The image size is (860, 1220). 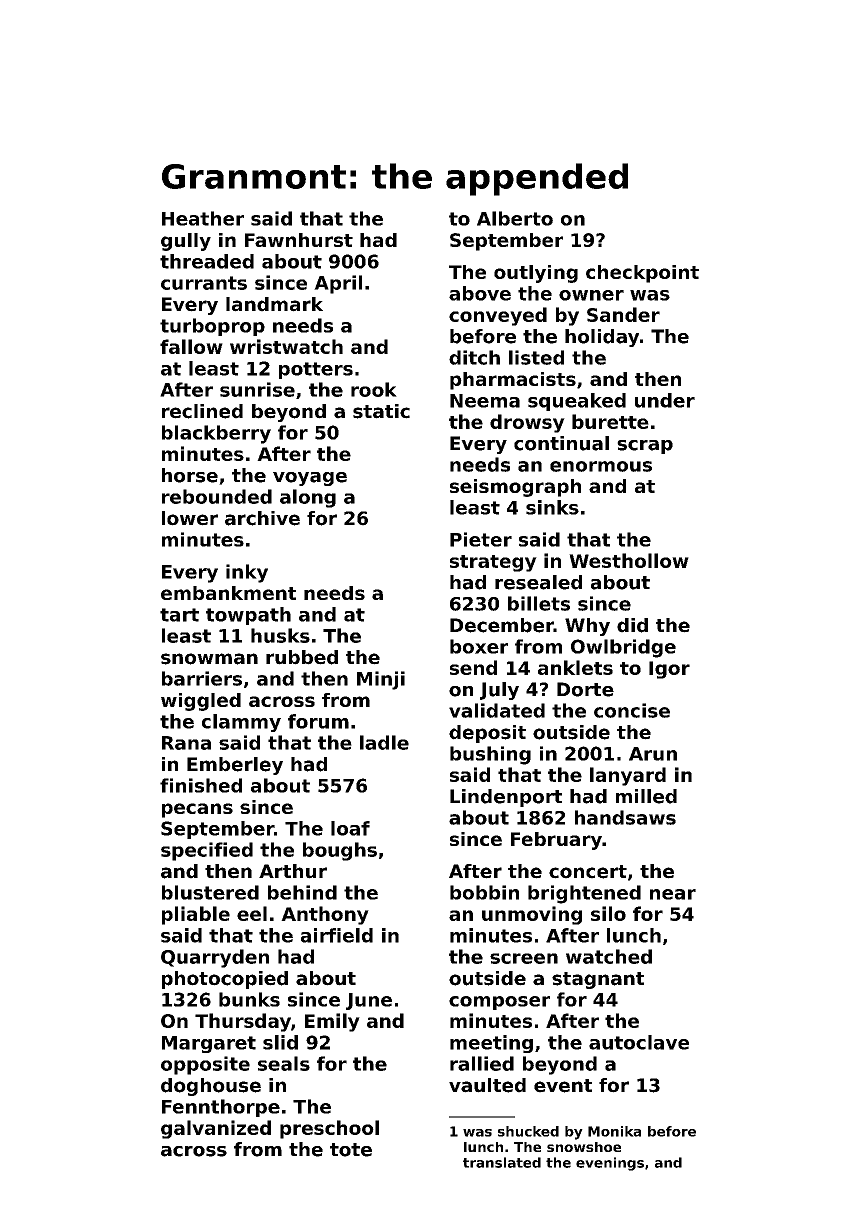 I want to click on gully, so click(x=186, y=242).
